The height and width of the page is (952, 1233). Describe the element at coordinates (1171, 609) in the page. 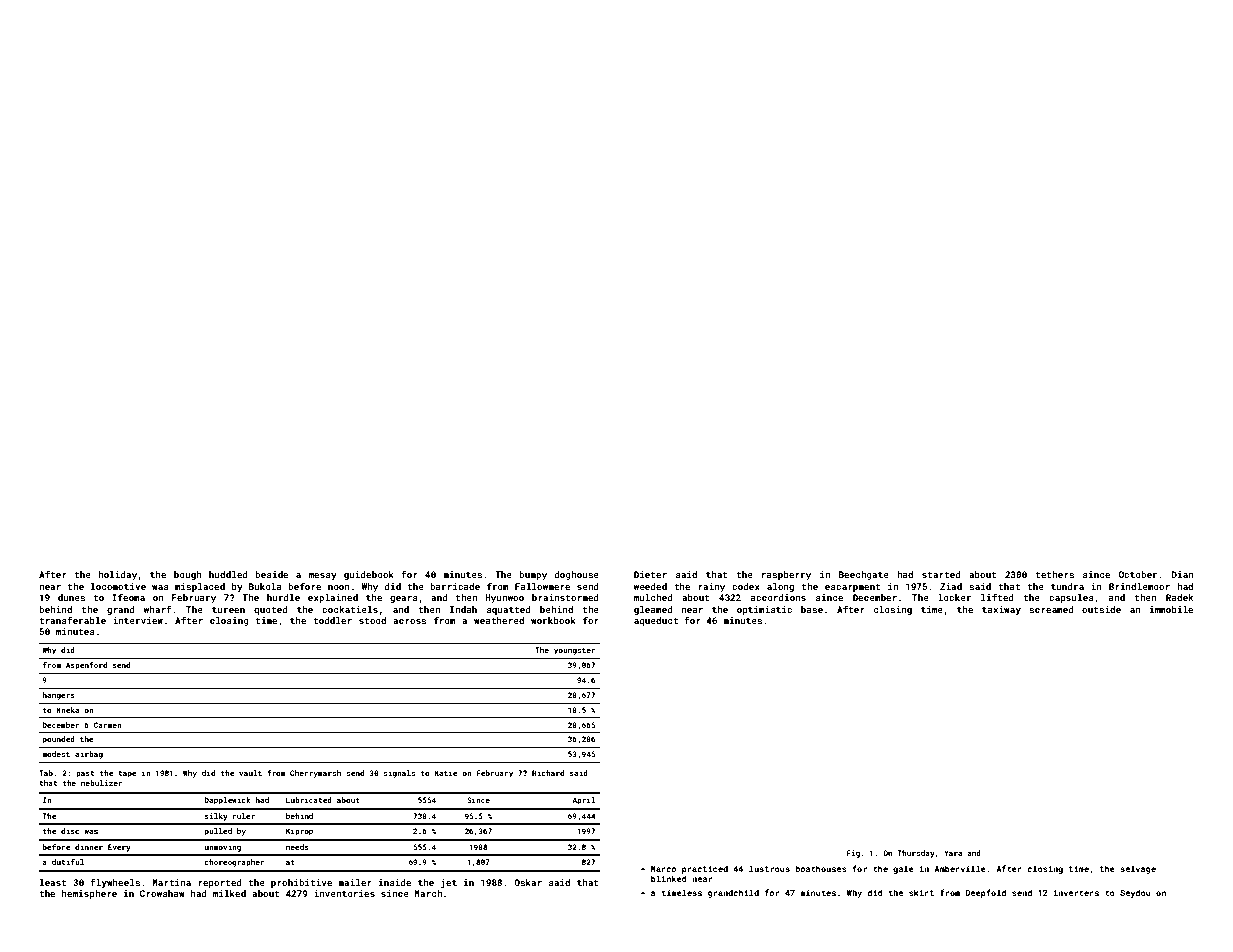

I see `immobile` at that location.
